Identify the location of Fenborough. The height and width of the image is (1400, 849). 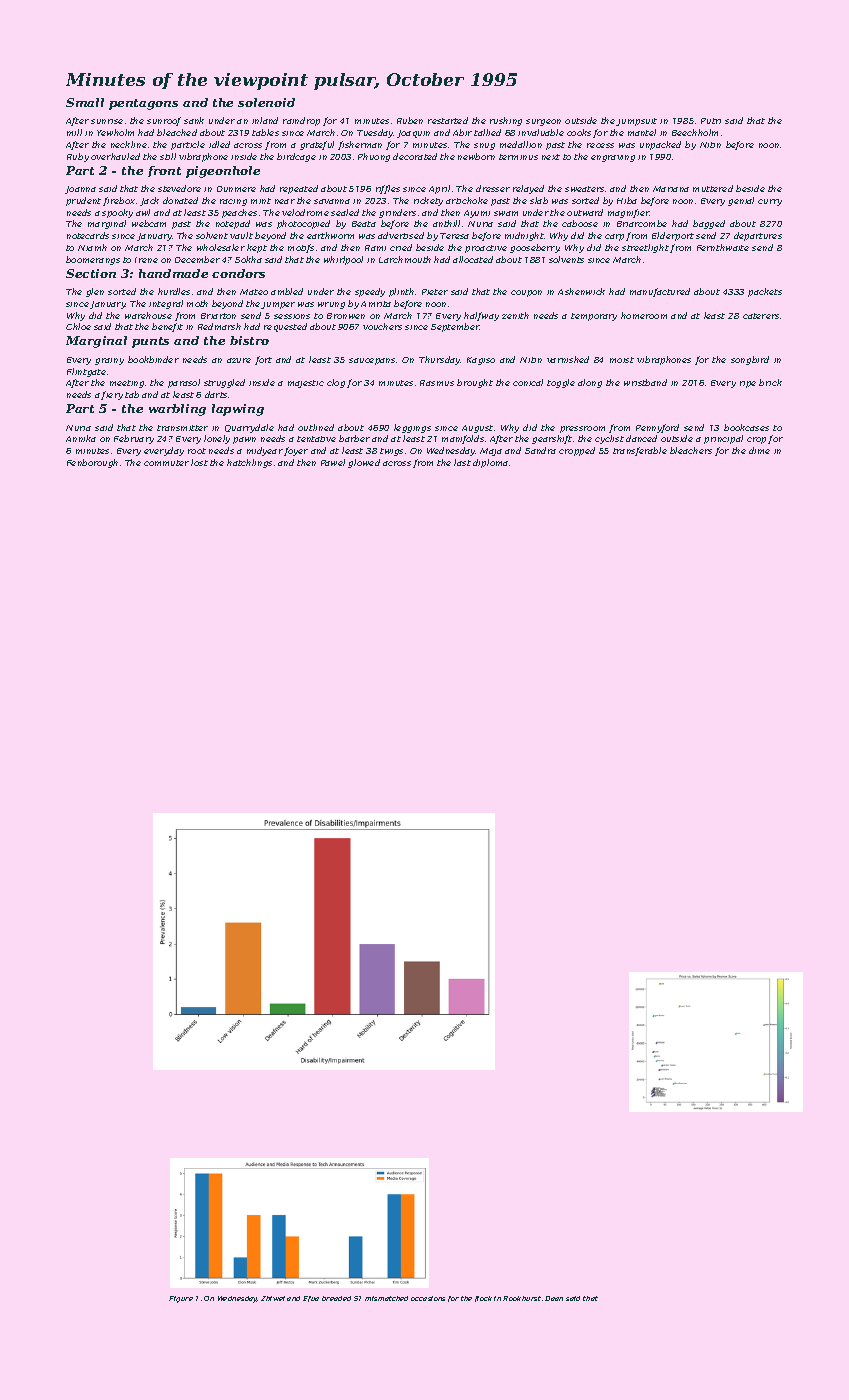
(92, 463).
